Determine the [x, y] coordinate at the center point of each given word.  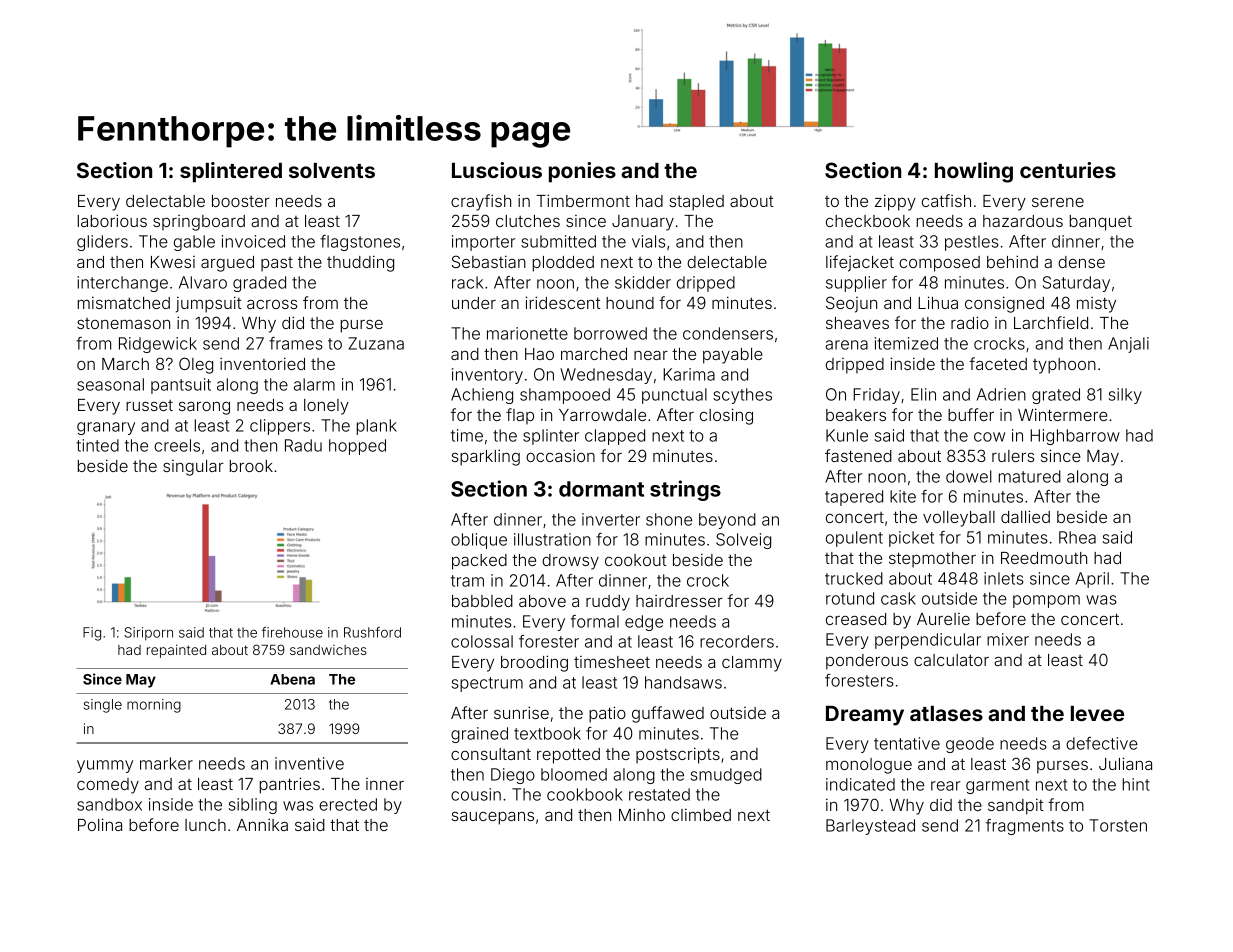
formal [595, 621]
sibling [253, 806]
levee [1097, 713]
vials [648, 241]
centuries [1068, 170]
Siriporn [148, 634]
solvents [332, 170]
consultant [491, 754]
